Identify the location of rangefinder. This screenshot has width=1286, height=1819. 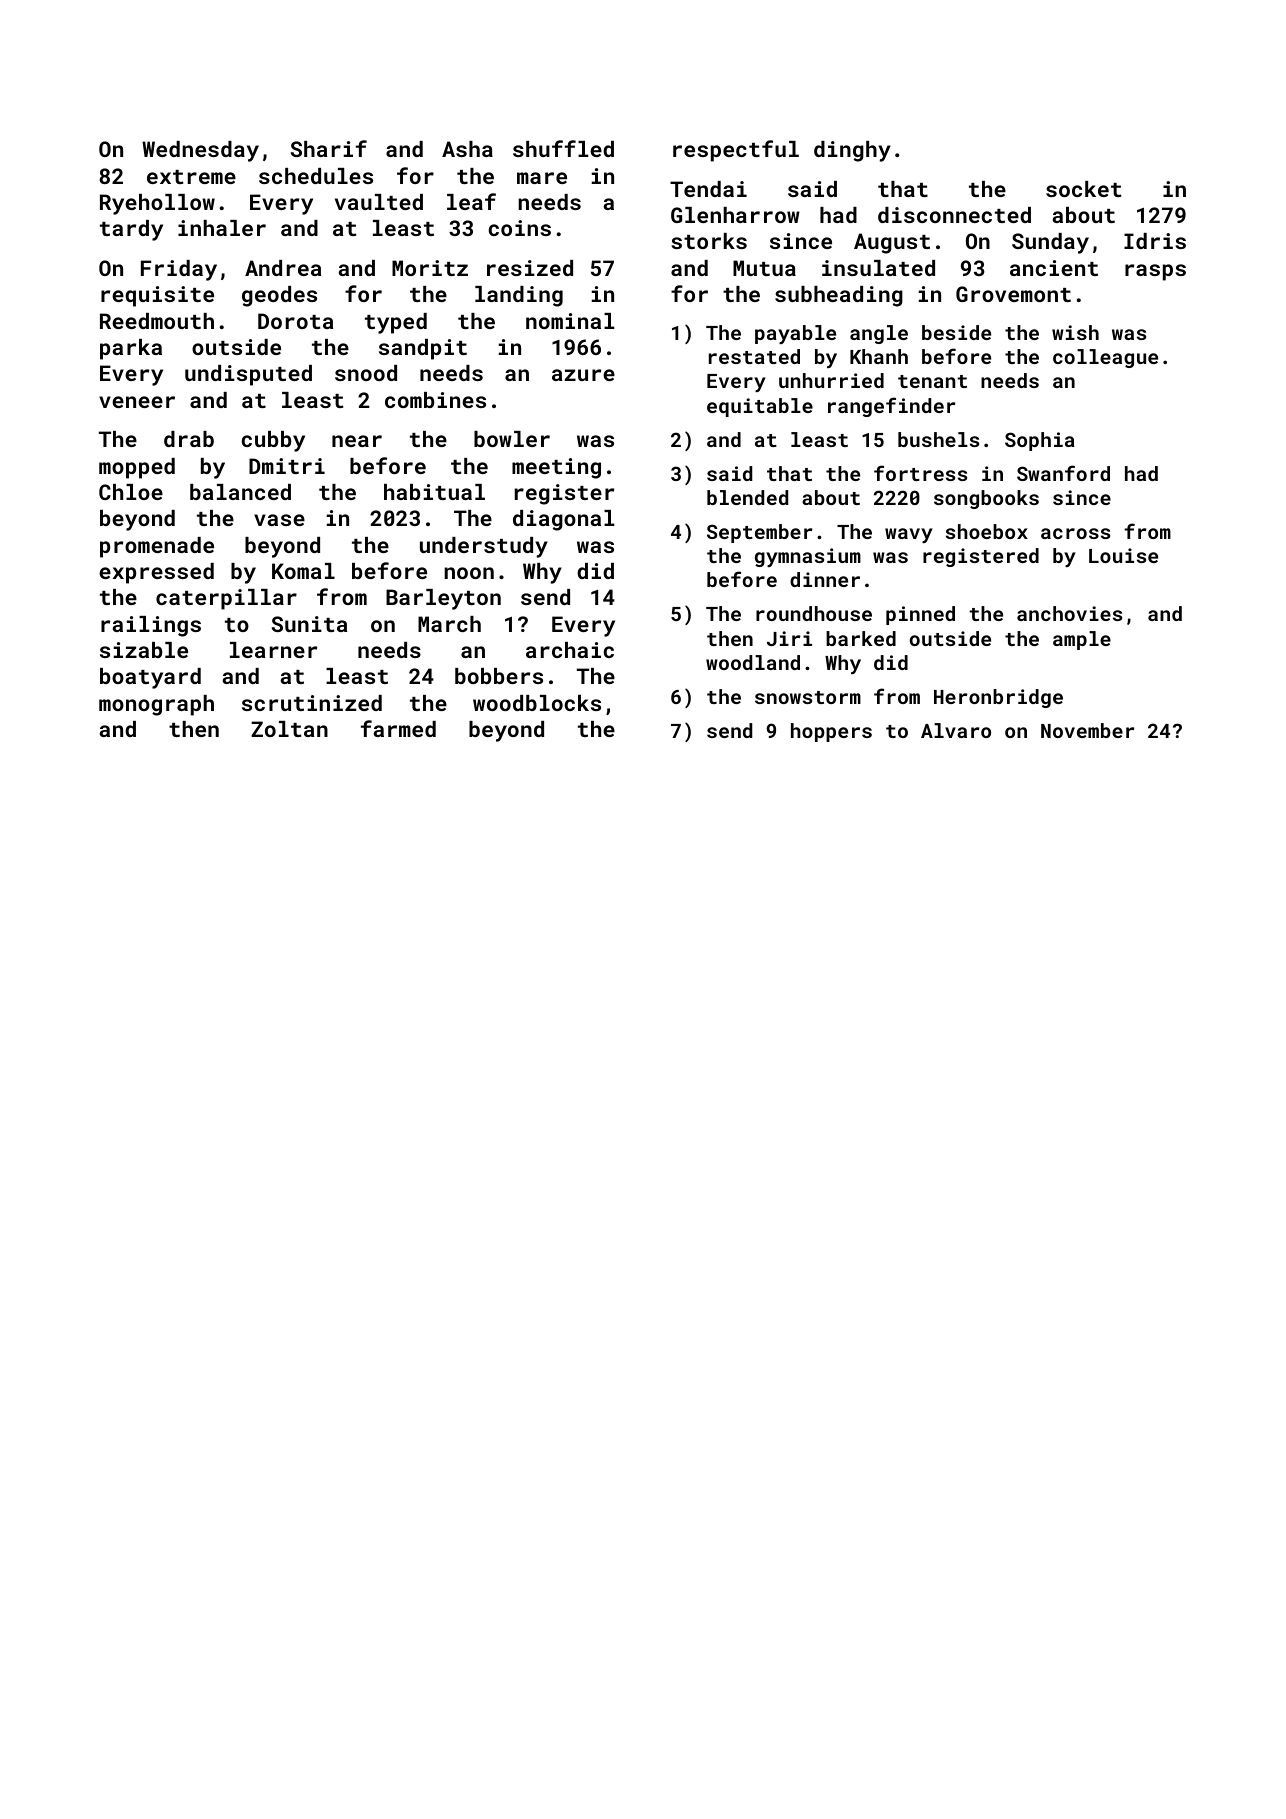
(891, 407).
